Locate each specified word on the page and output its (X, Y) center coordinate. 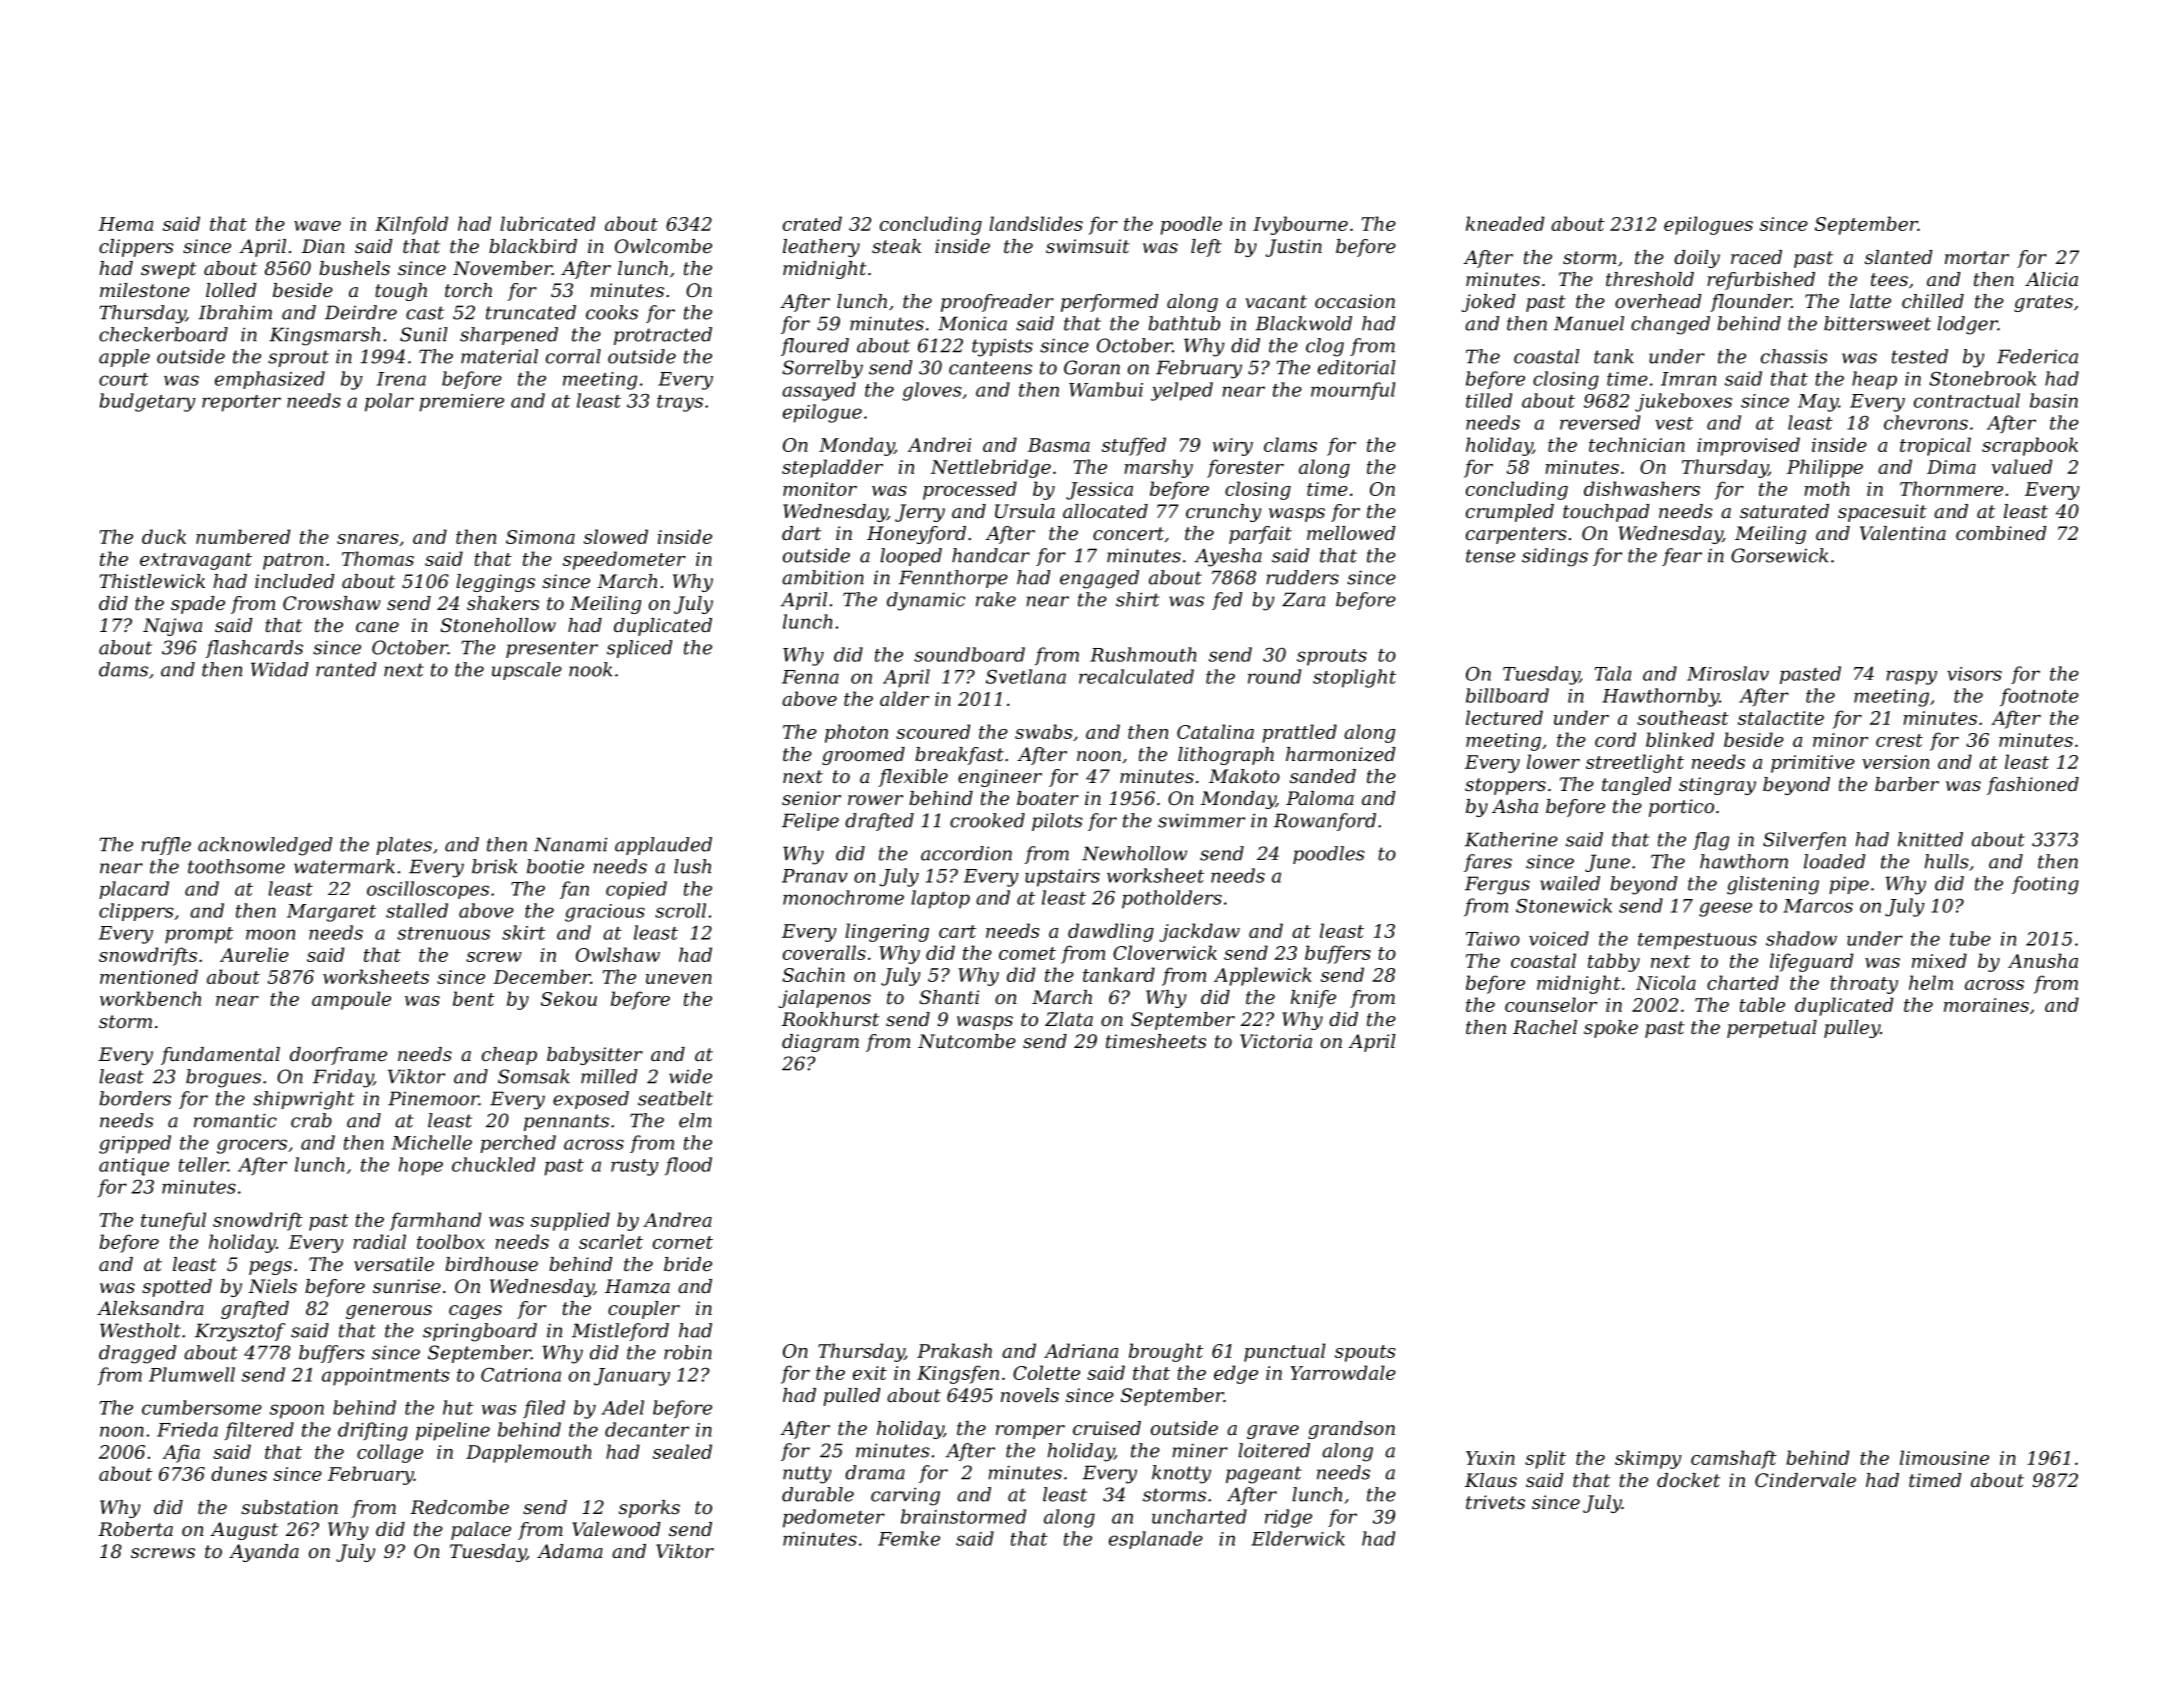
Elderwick (1298, 1538)
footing (2045, 885)
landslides (1036, 223)
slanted (1899, 257)
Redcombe (459, 1507)
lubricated (547, 223)
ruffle (166, 846)
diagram (820, 1043)
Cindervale (1805, 1480)
